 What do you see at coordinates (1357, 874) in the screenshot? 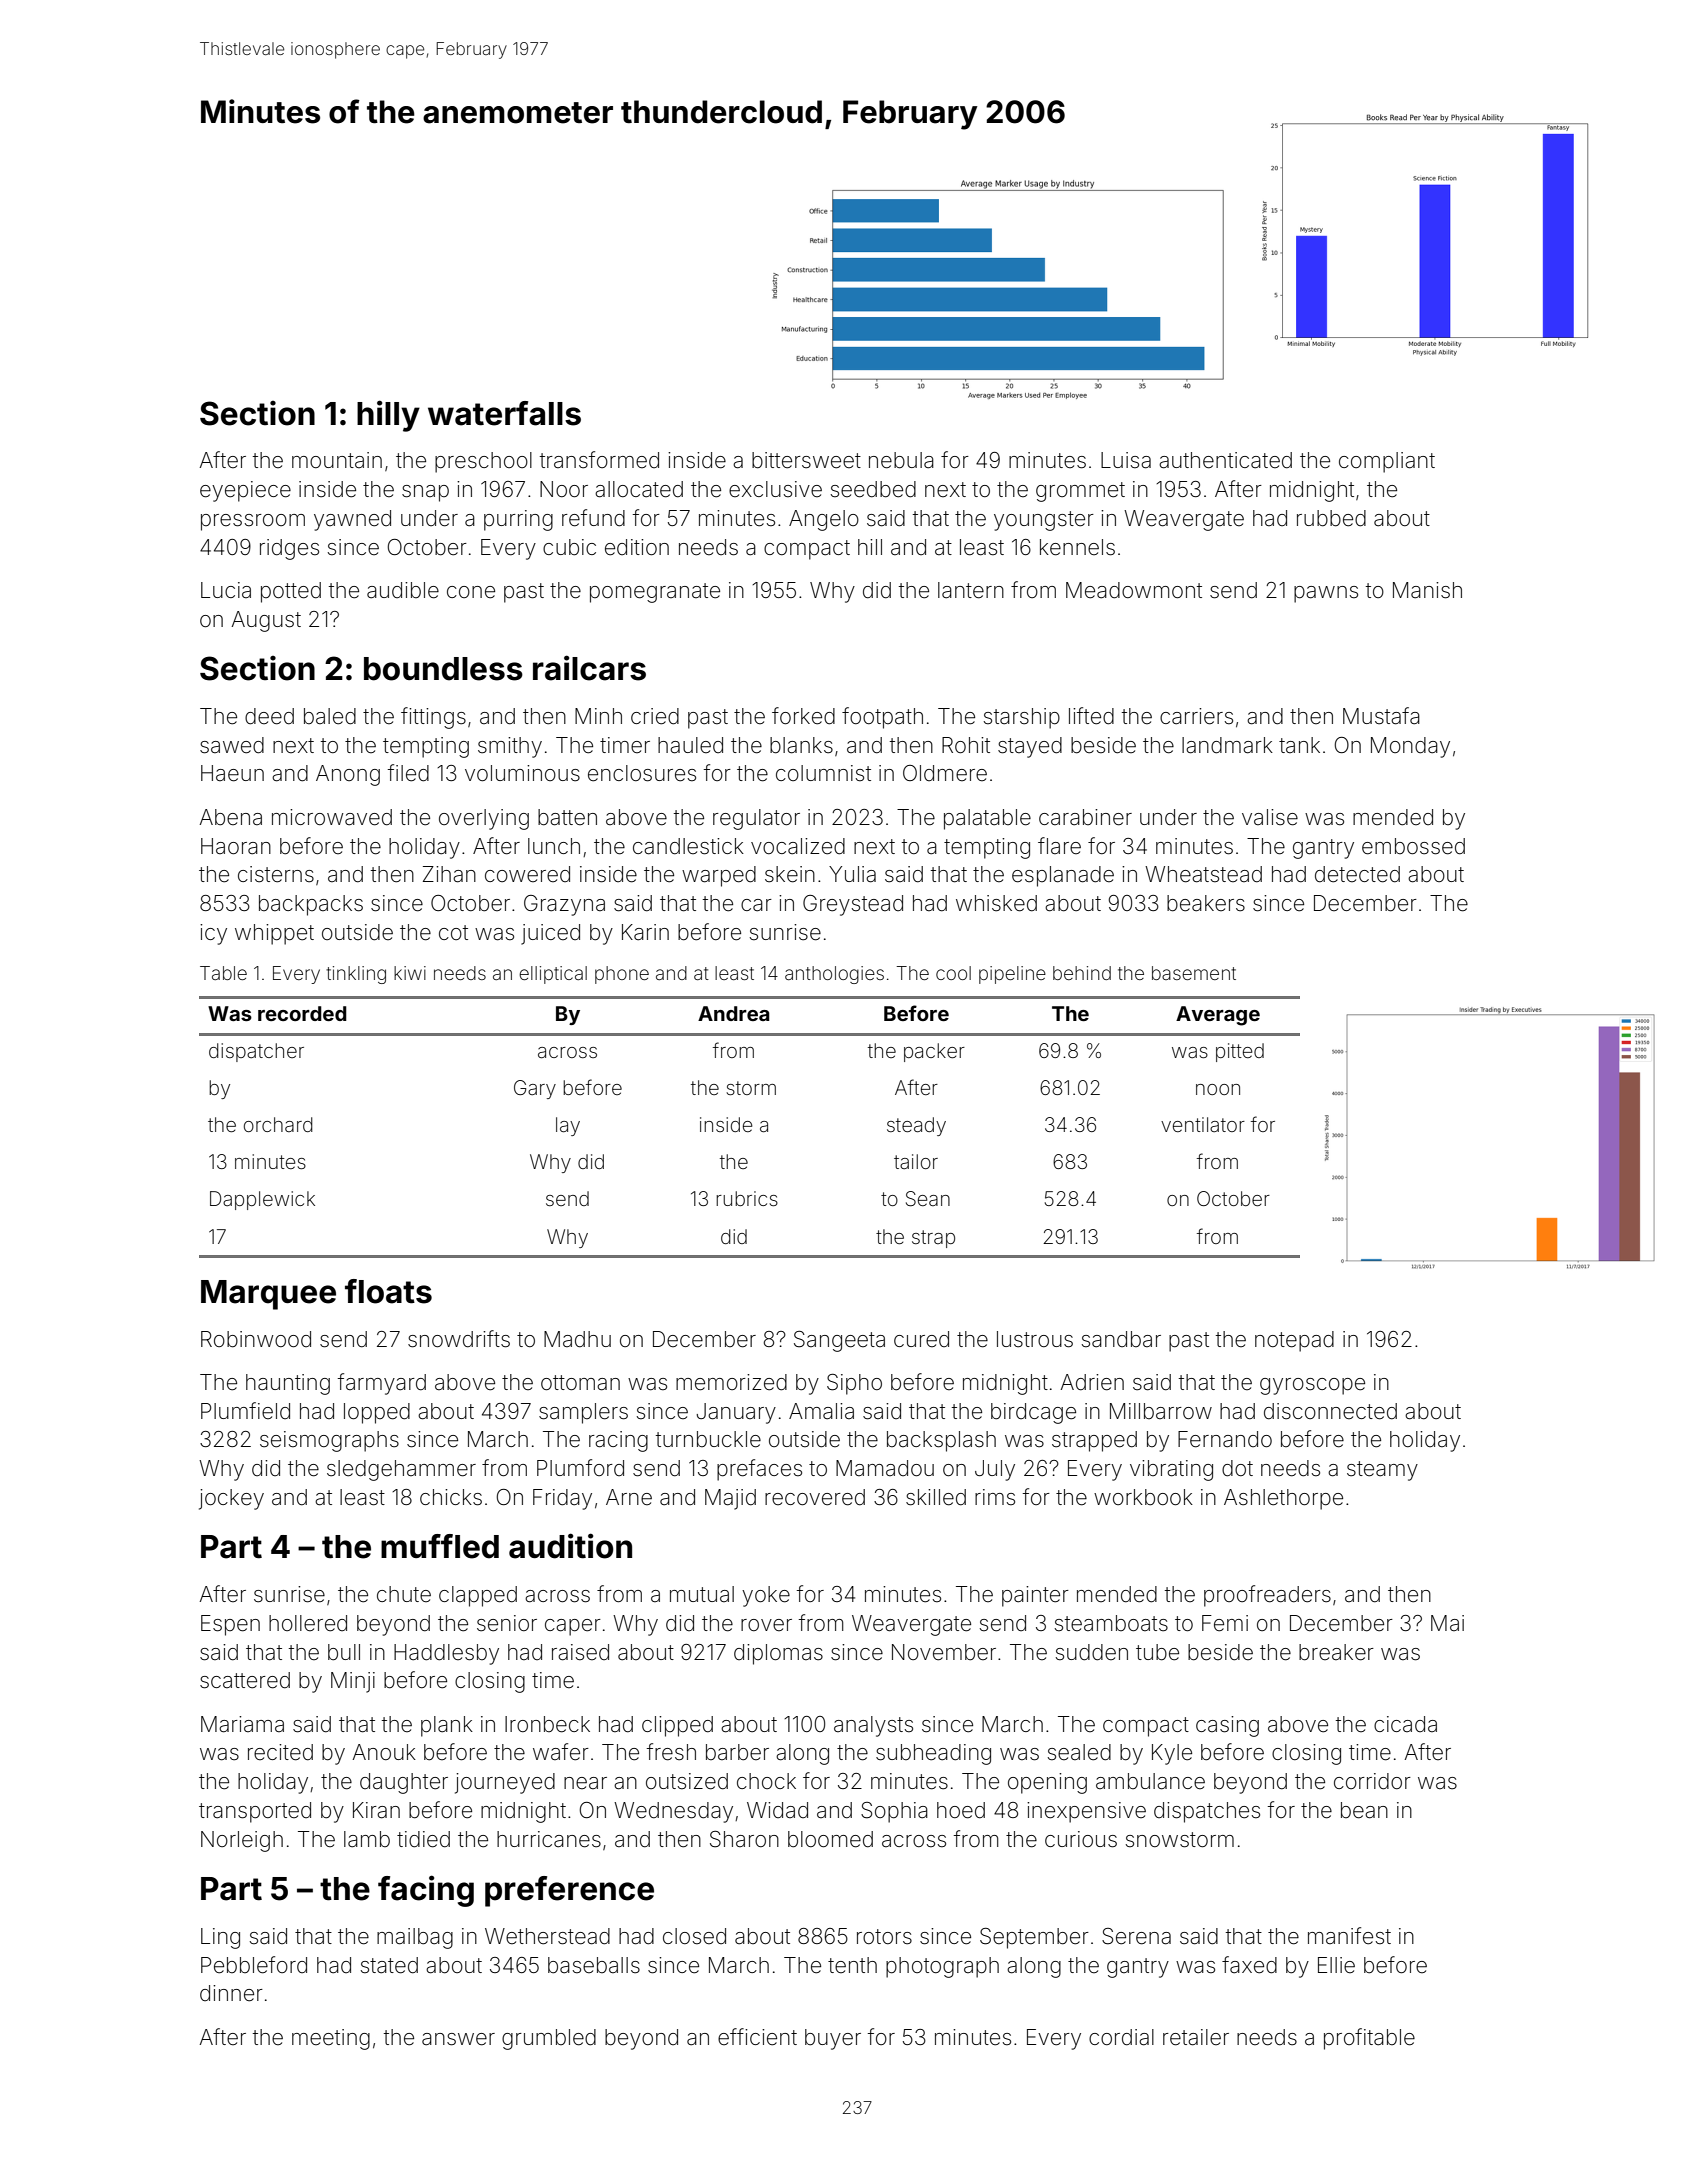
I see `detected` at bounding box center [1357, 874].
